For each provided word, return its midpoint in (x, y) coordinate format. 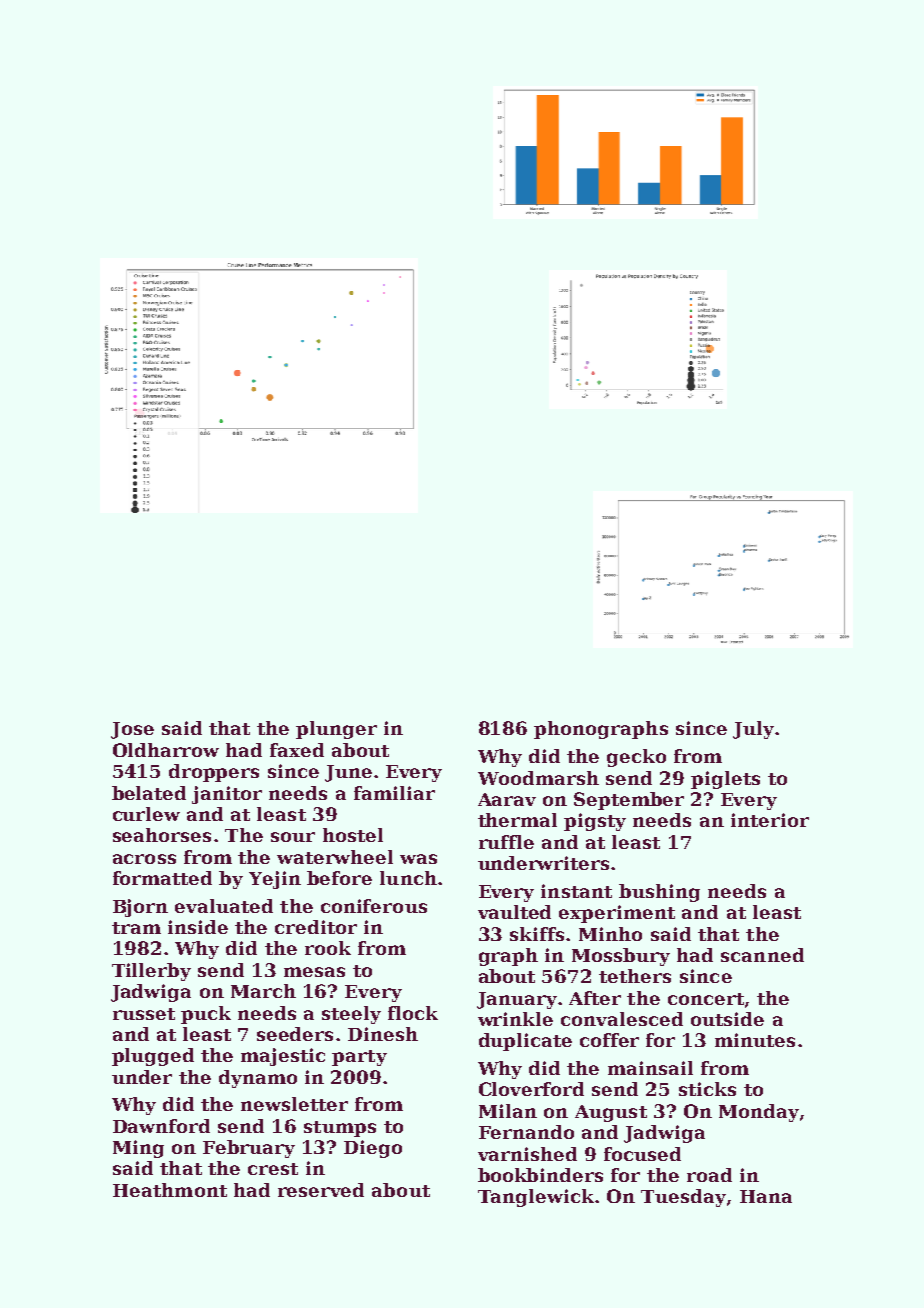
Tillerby (151, 972)
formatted (162, 878)
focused (642, 1154)
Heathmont (170, 1190)
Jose (132, 730)
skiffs (537, 934)
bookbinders (540, 1175)
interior (770, 820)
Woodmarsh (538, 778)
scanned (762, 955)
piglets (725, 780)
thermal (517, 820)
